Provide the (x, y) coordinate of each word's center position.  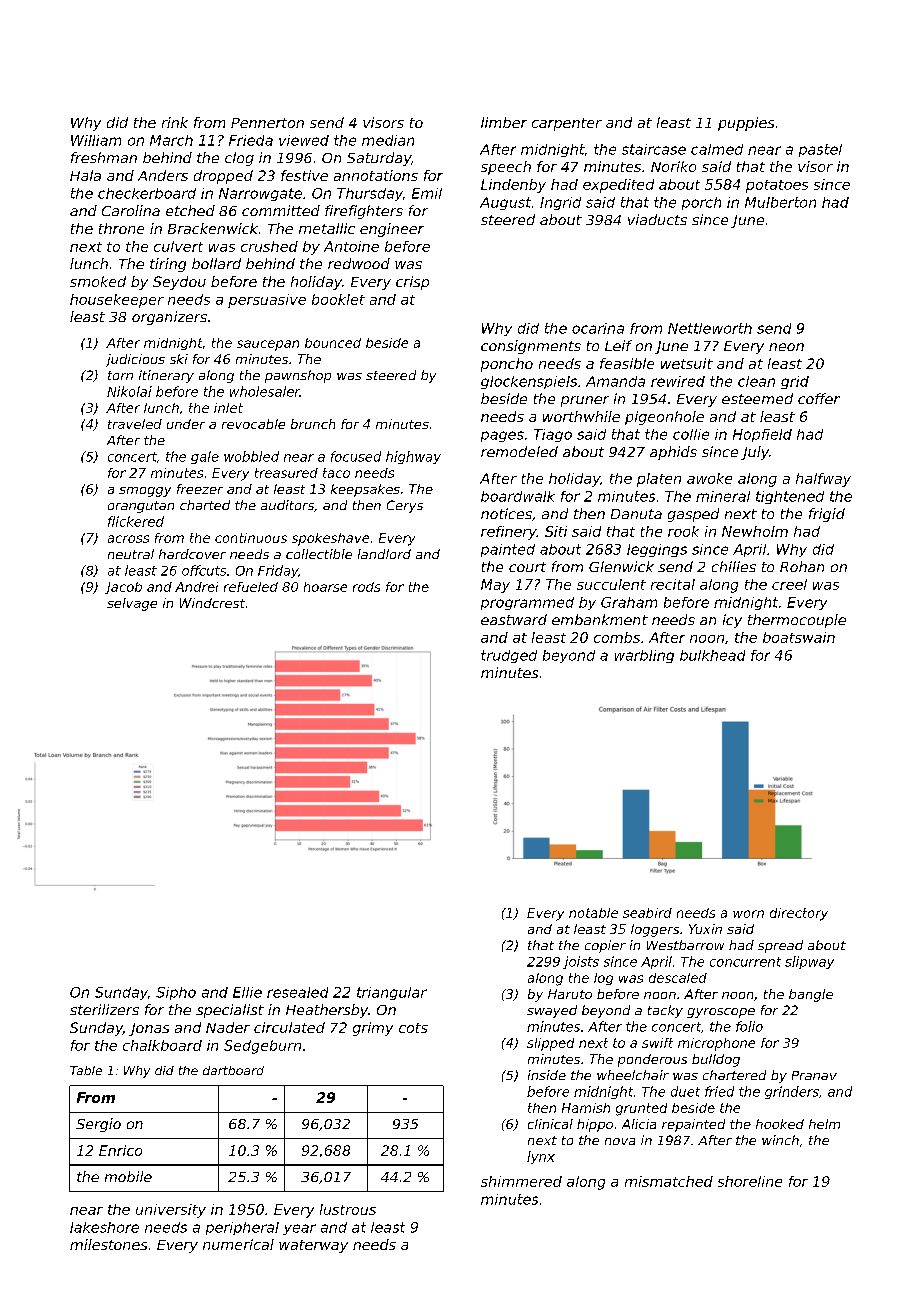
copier (605, 946)
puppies (746, 124)
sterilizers (104, 1009)
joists (581, 962)
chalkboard (162, 1045)
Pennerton (267, 123)
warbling (644, 656)
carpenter (567, 124)
